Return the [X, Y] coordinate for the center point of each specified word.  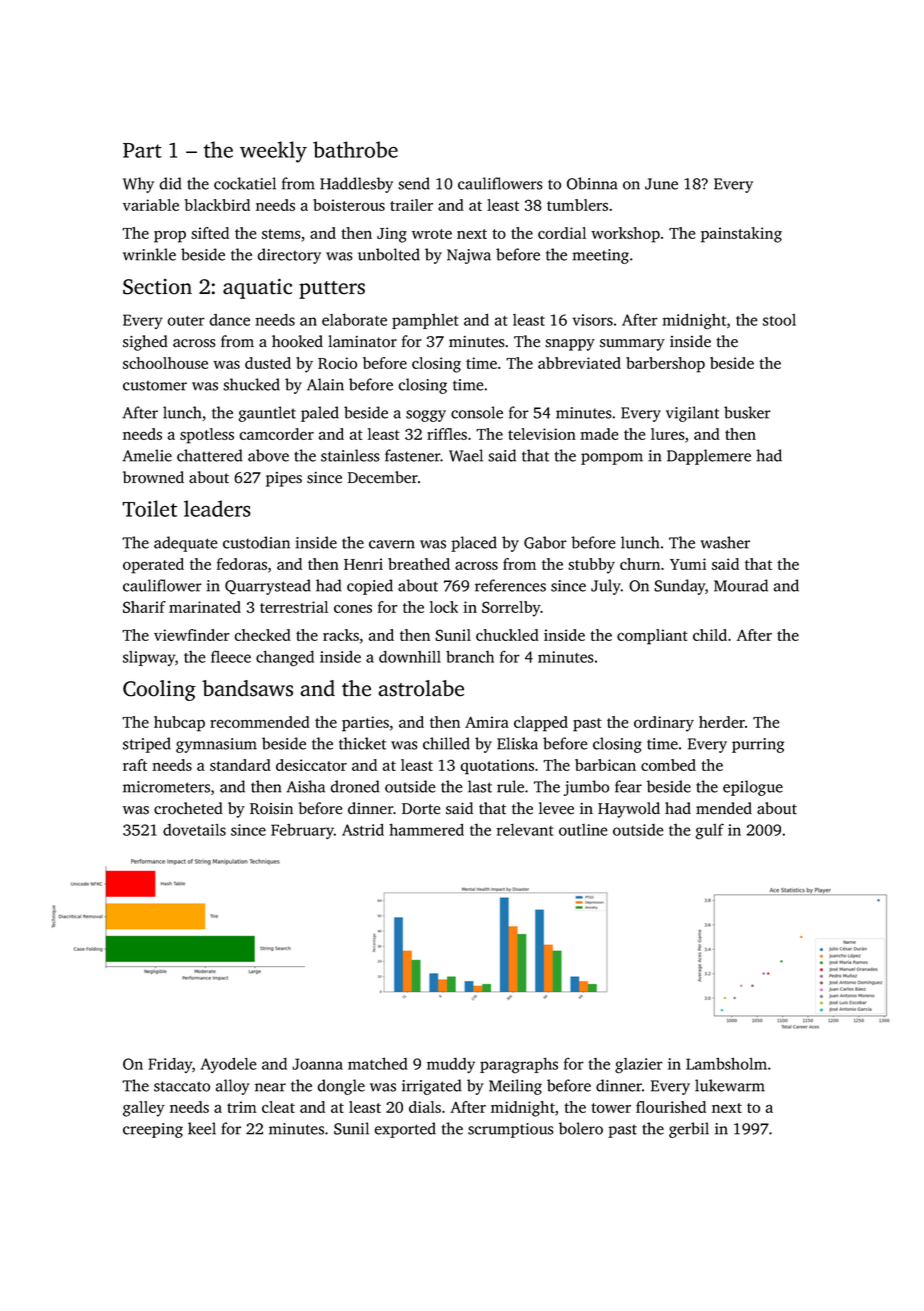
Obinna [592, 183]
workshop [625, 235]
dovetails [194, 830]
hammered [426, 829]
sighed [145, 343]
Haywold [629, 810]
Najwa [469, 256]
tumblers [577, 205]
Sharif [144, 607]
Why [138, 185]
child [710, 635]
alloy [233, 1087]
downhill [410, 657]
